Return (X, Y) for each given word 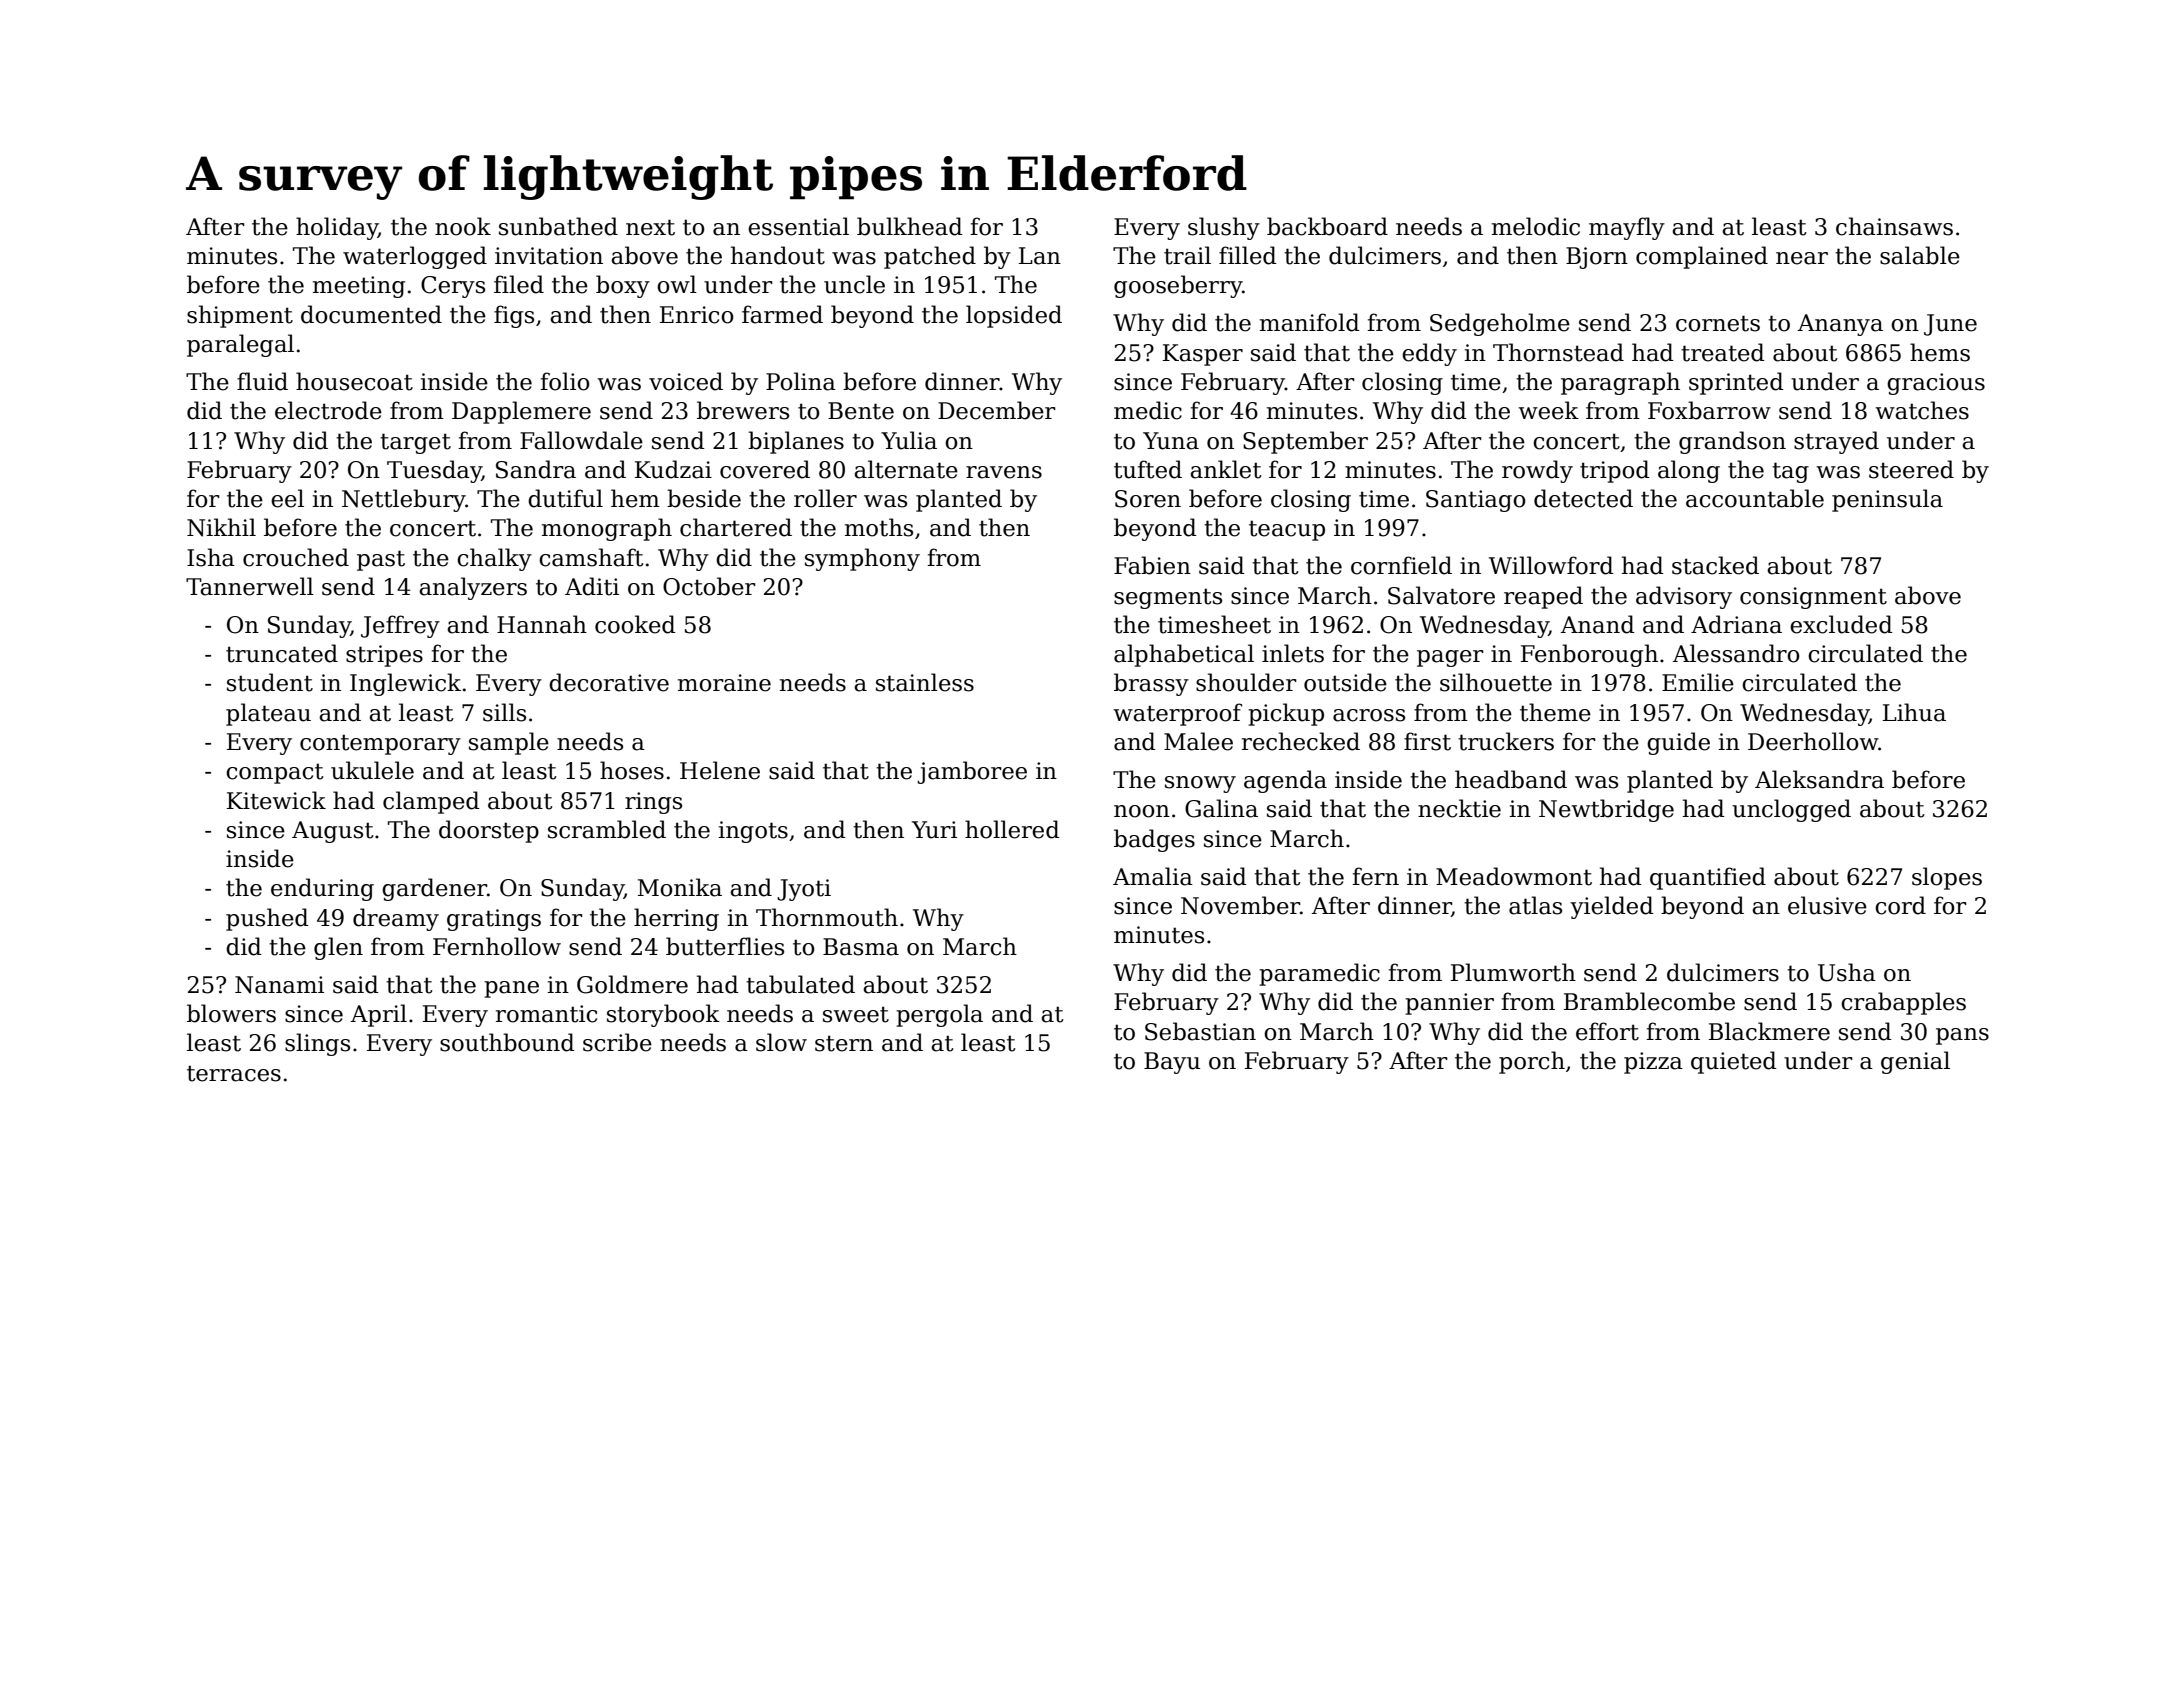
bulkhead (910, 226)
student (270, 682)
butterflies (725, 946)
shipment (240, 316)
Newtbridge (1606, 810)
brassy (1151, 684)
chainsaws (1894, 226)
